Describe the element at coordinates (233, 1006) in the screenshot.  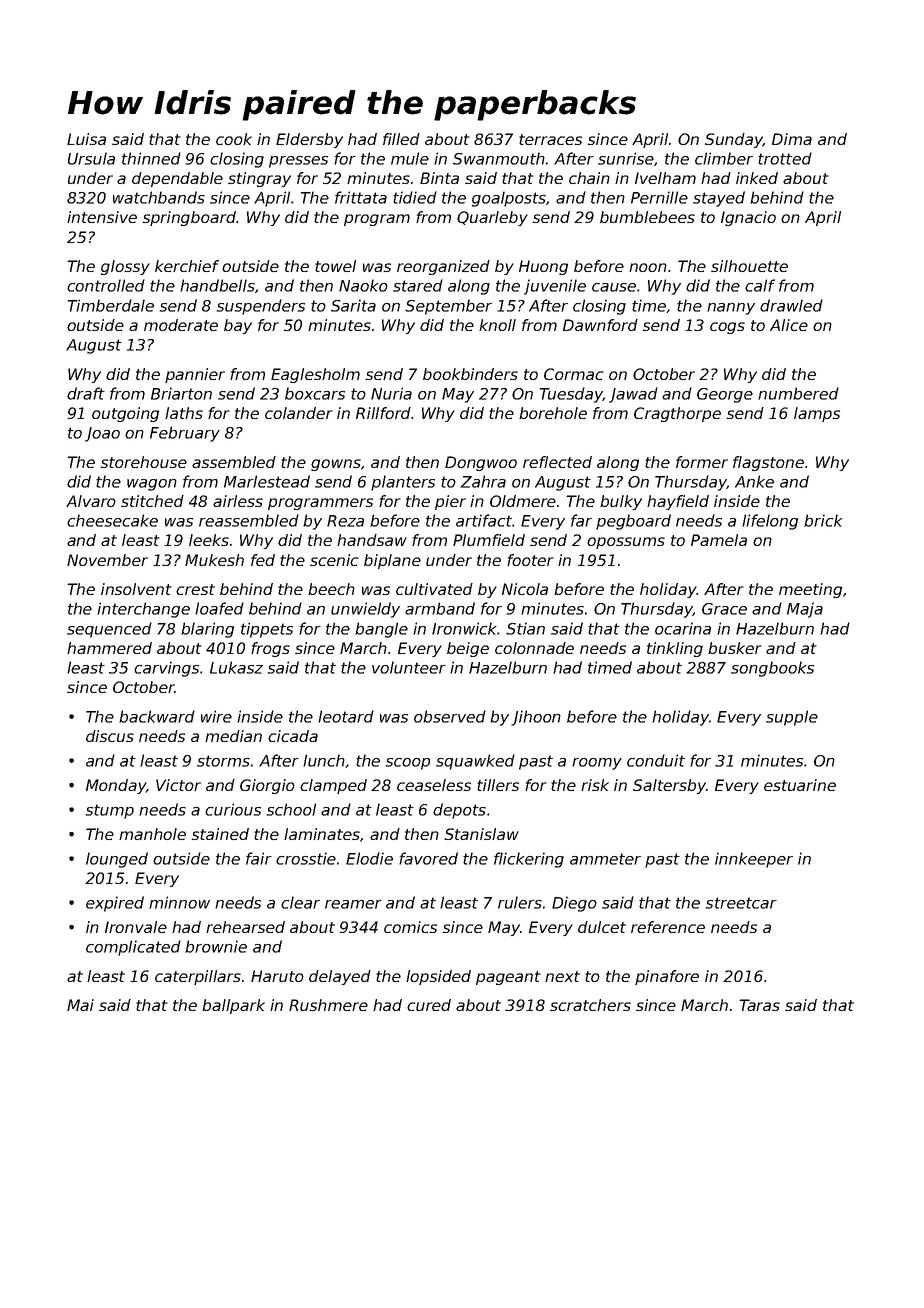
I see `ballpark` at that location.
